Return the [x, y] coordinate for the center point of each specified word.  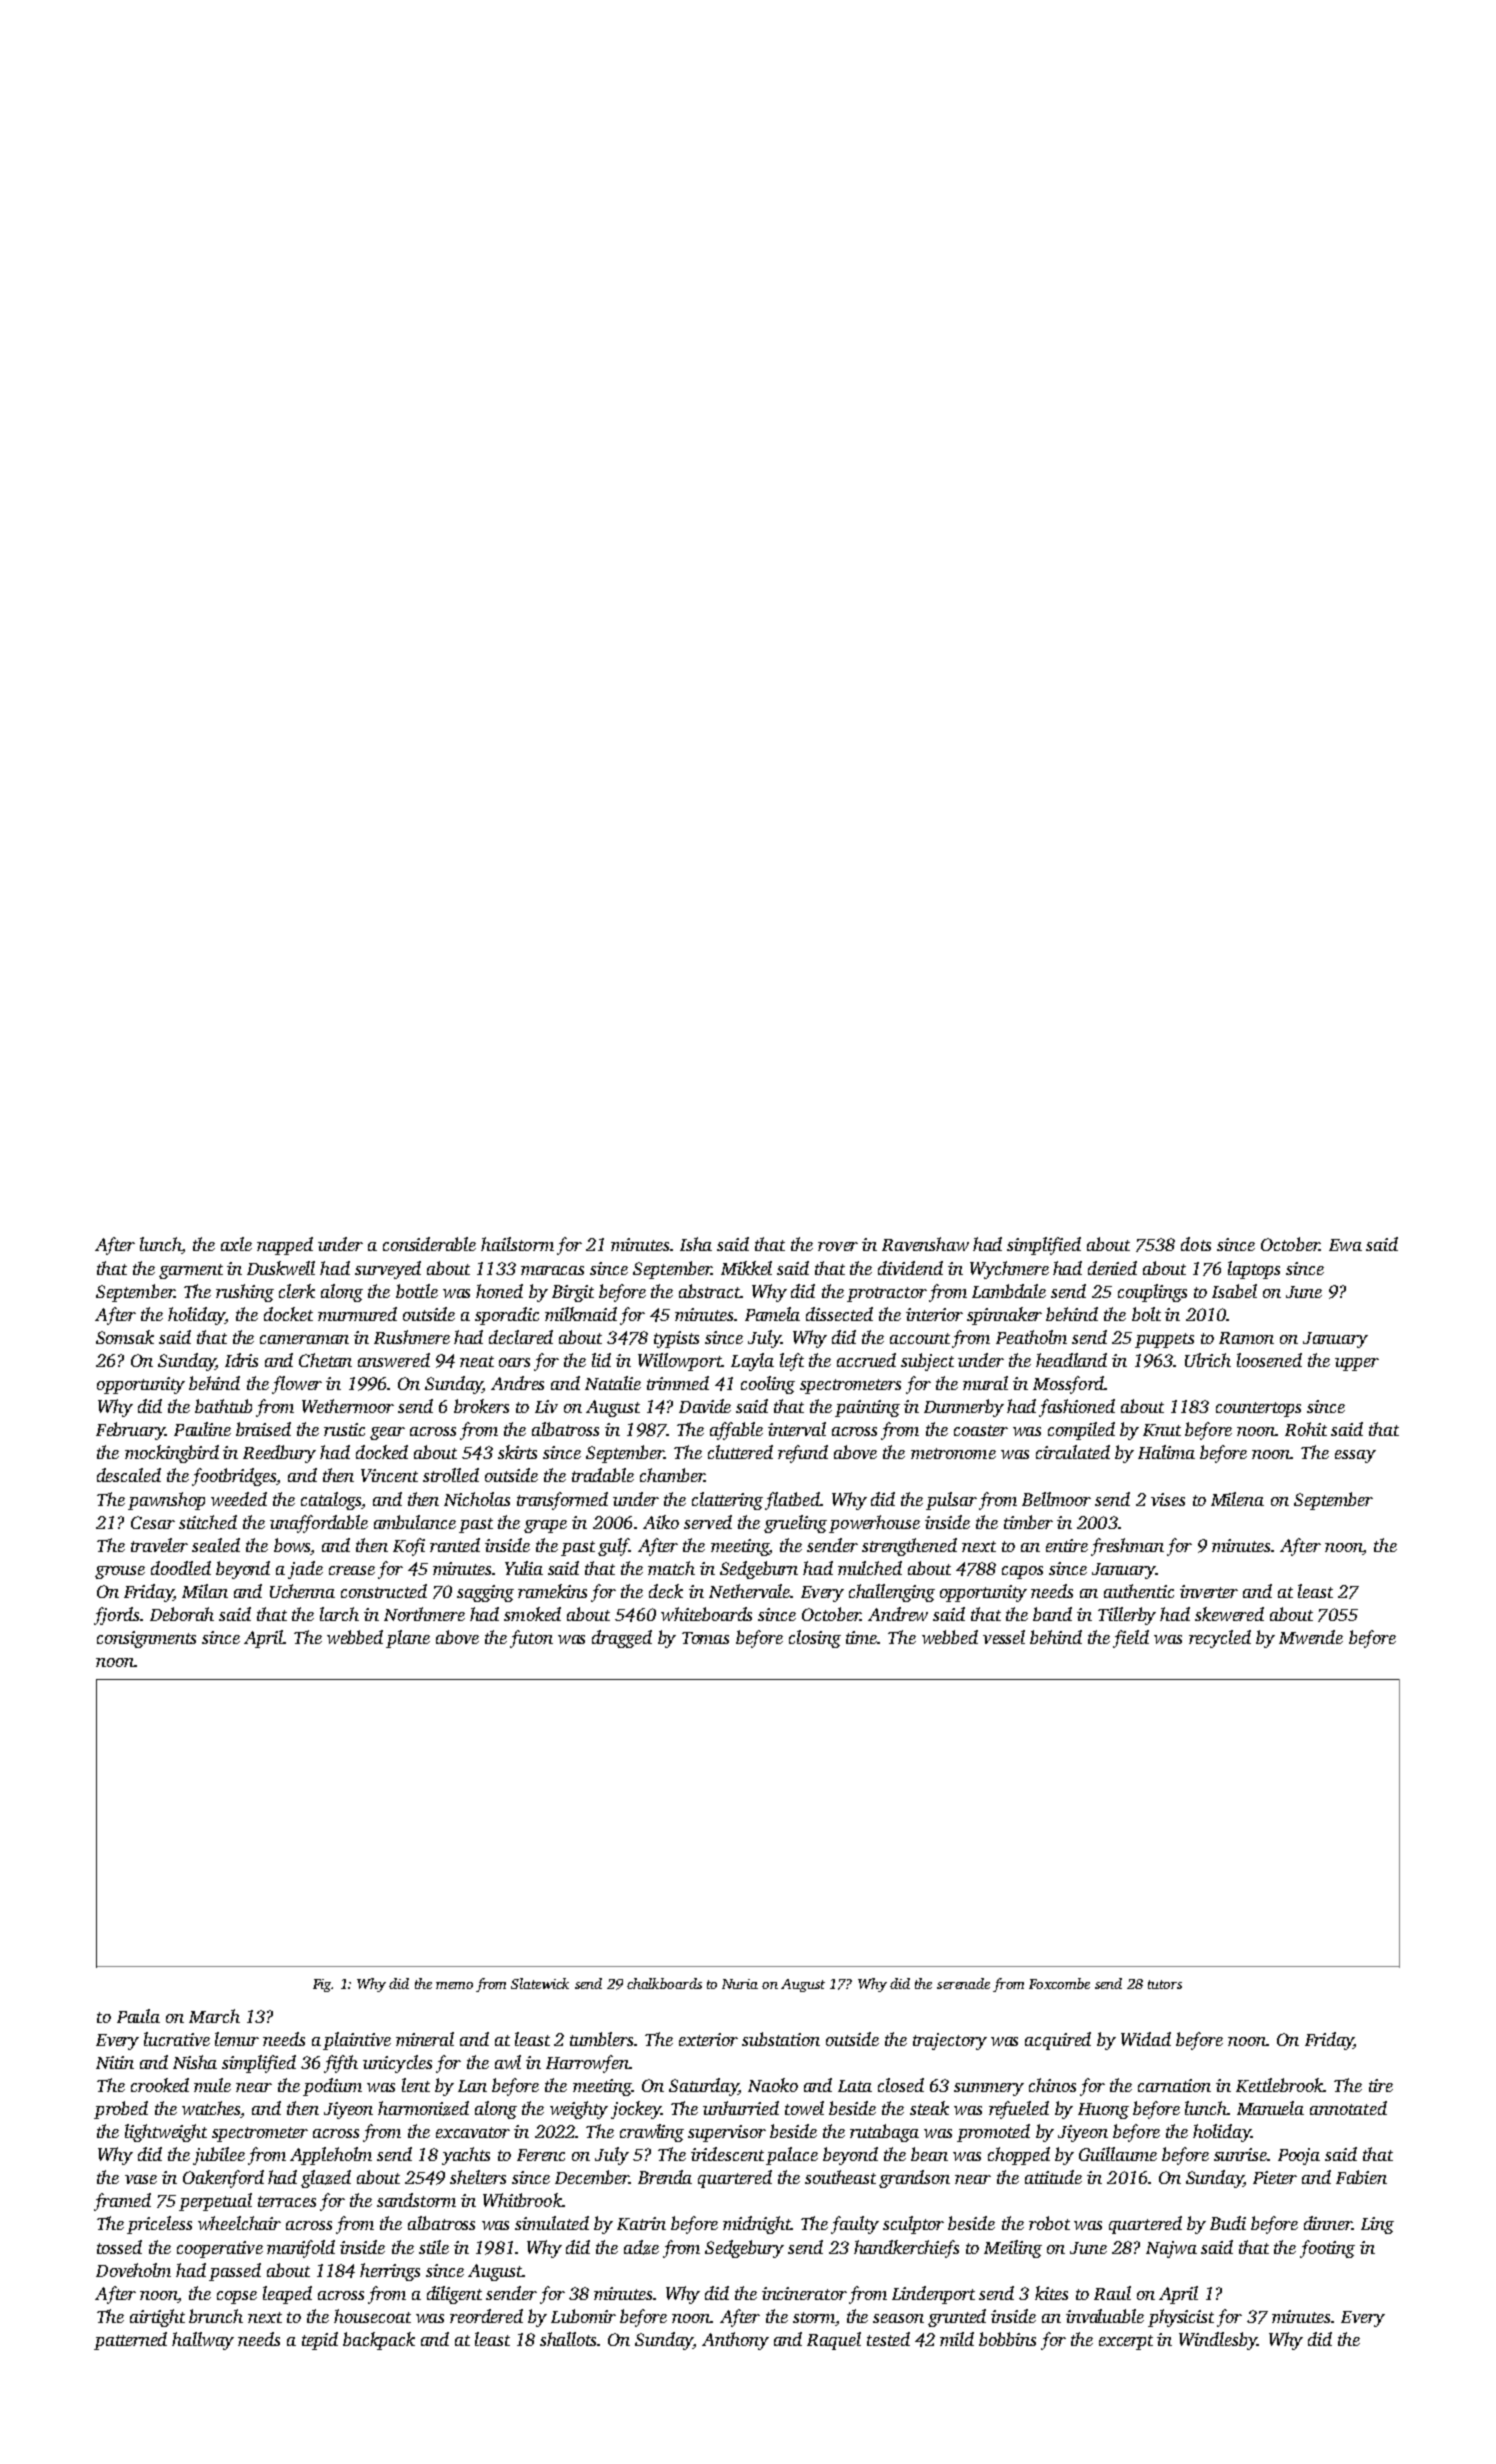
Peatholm [1031, 1337]
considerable [429, 1244]
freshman [1127, 1547]
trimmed [678, 1383]
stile [434, 2247]
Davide [705, 1406]
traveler [159, 1545]
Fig [322, 1985]
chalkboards [664, 1983]
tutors [1165, 1984]
